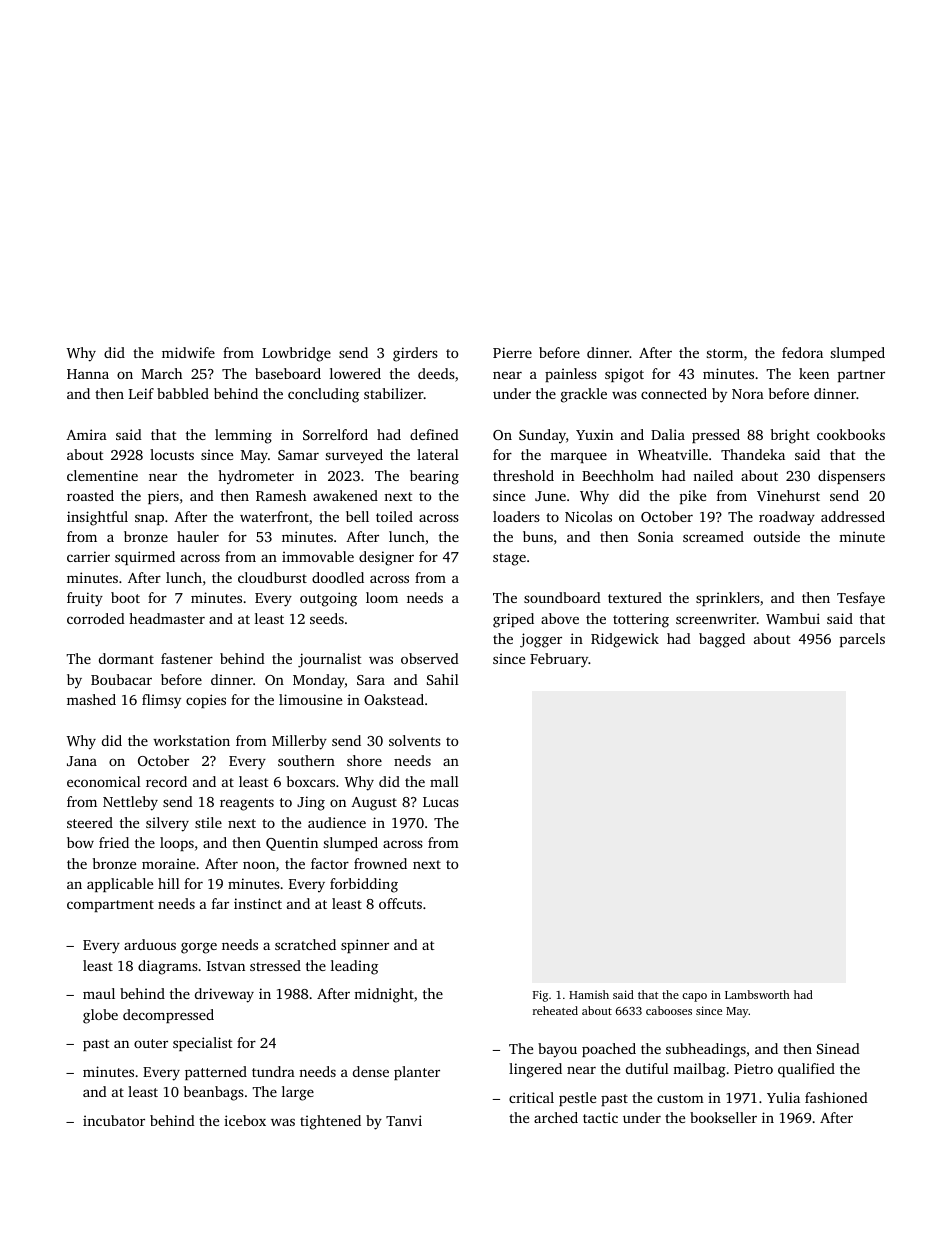  I want to click on lateral, so click(438, 454).
